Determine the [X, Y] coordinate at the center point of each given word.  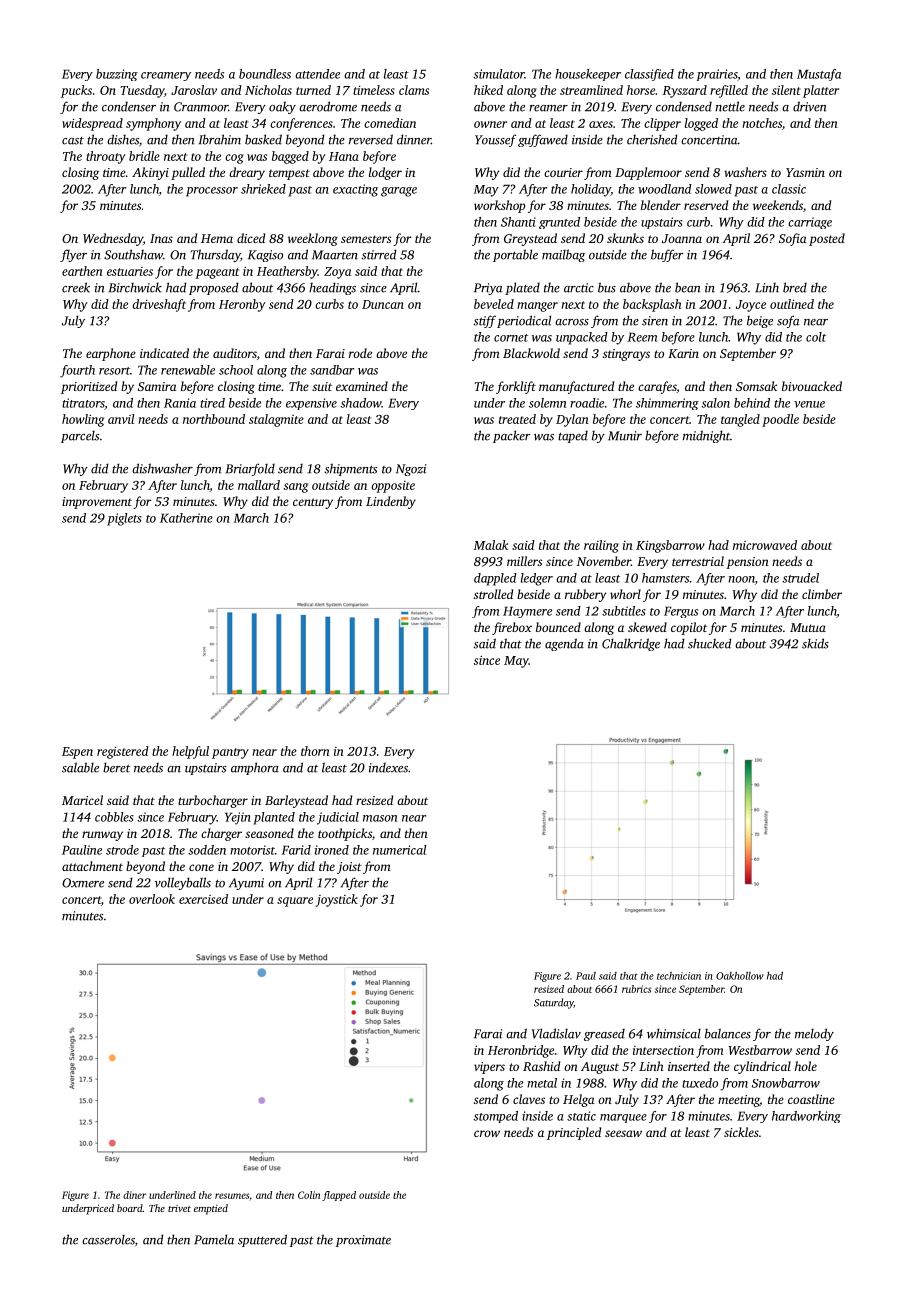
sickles [741, 1132]
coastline [811, 1099]
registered [123, 752]
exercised [203, 899]
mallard [259, 485]
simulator [499, 74]
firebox [512, 628]
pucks [76, 91]
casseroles [108, 1239]
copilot [689, 628]
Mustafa [819, 75]
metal [542, 1083]
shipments [351, 469]
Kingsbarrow [670, 546]
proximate [363, 1241]
